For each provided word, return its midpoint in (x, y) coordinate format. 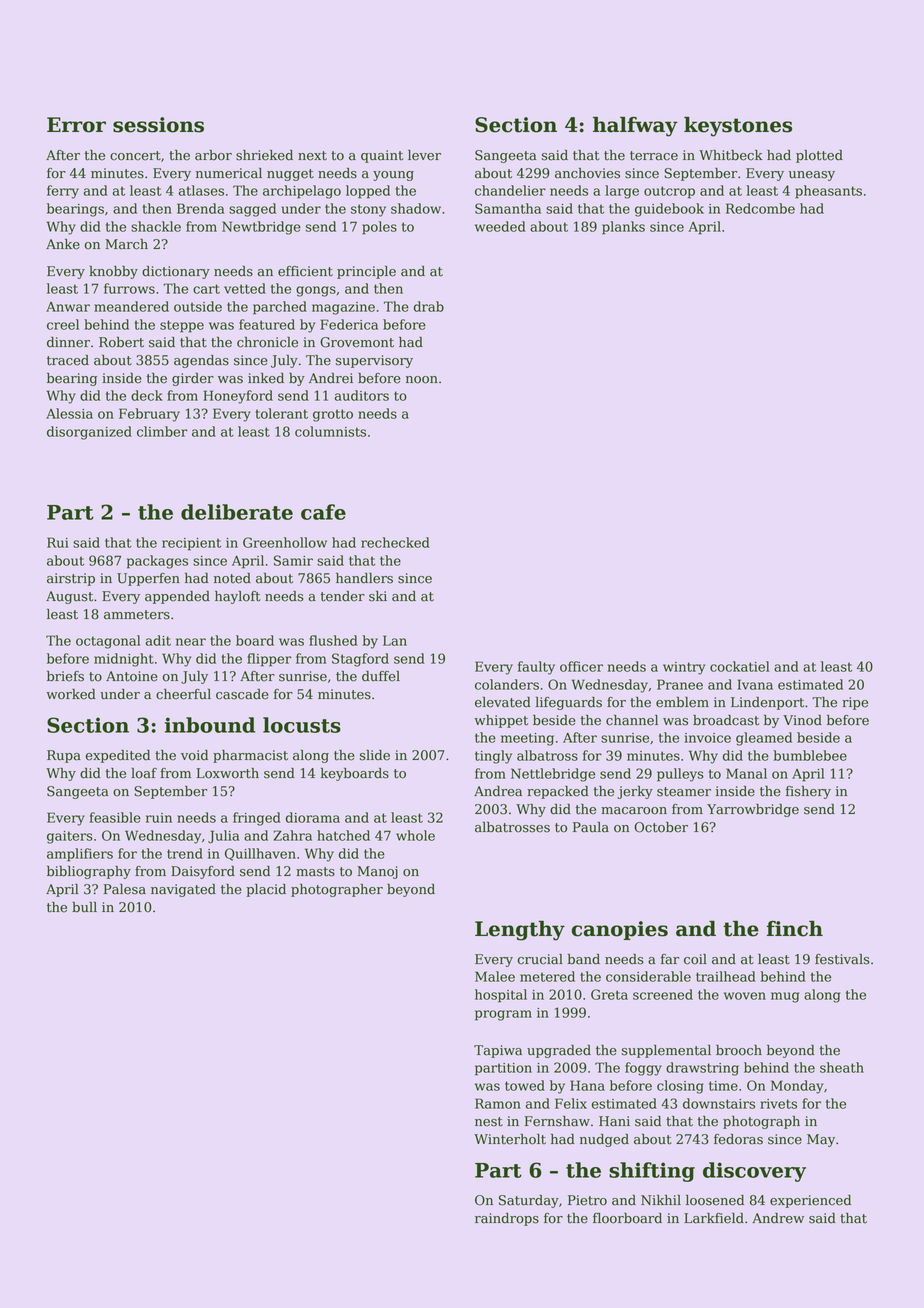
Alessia (69, 413)
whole (415, 835)
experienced (810, 1201)
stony (368, 210)
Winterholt (510, 1139)
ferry (63, 192)
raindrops (507, 1219)
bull (84, 907)
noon (422, 380)
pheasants (828, 192)
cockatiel (739, 666)
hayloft (238, 597)
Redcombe (760, 208)
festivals (842, 959)
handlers (364, 578)
